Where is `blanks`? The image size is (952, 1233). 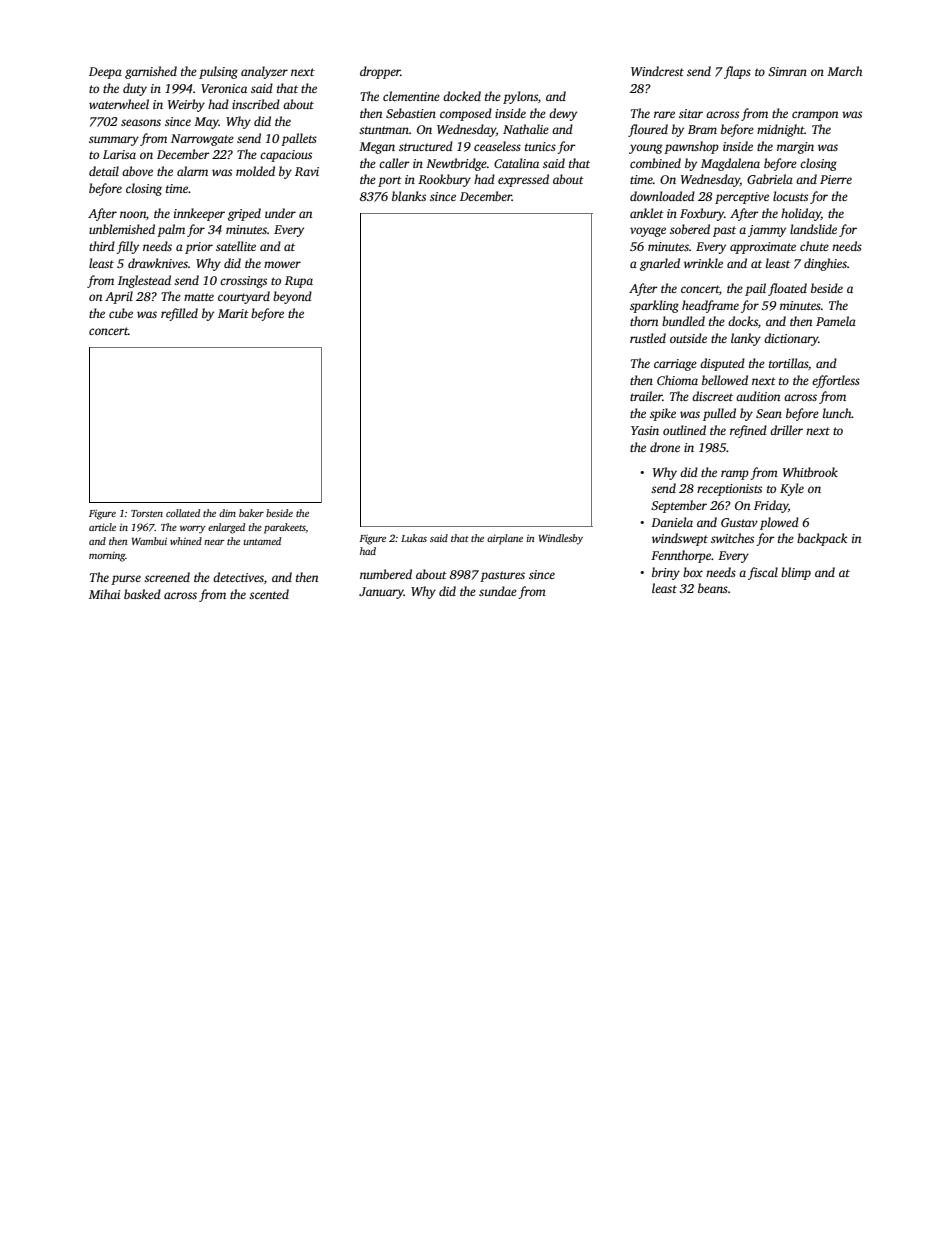 blanks is located at coordinates (409, 196).
